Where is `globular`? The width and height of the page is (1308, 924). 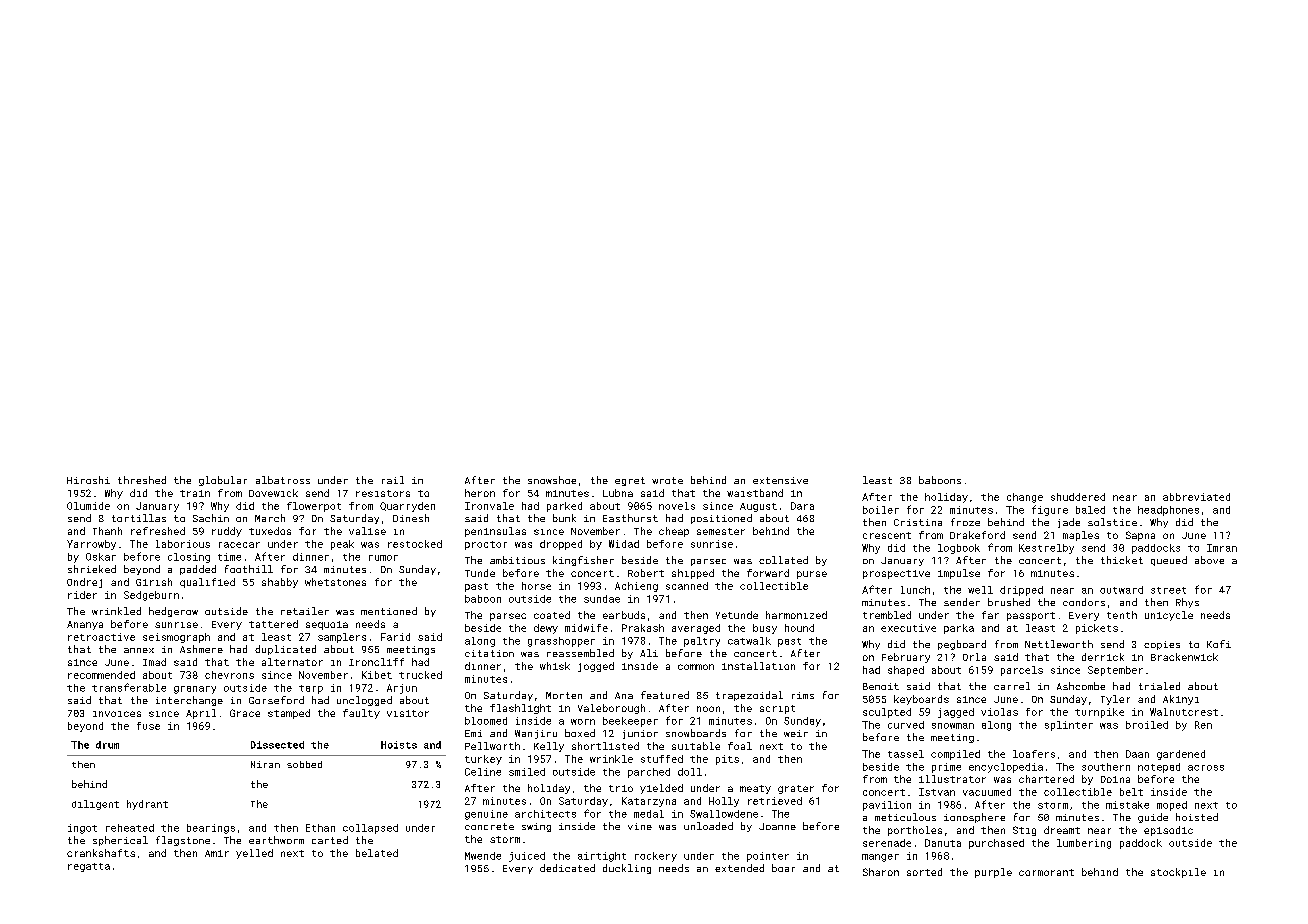 globular is located at coordinates (223, 481).
